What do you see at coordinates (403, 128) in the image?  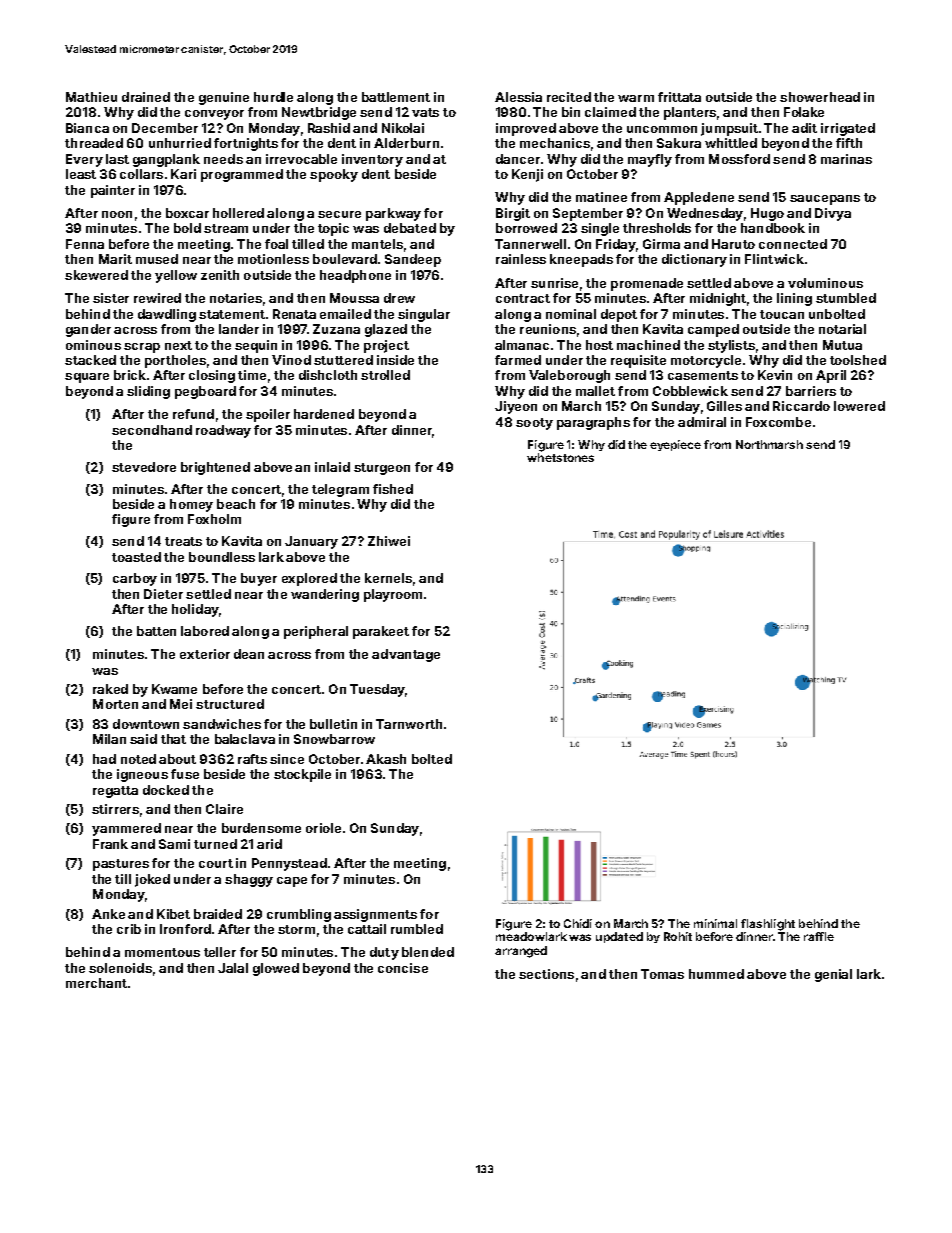 I see `Nikolai` at bounding box center [403, 128].
